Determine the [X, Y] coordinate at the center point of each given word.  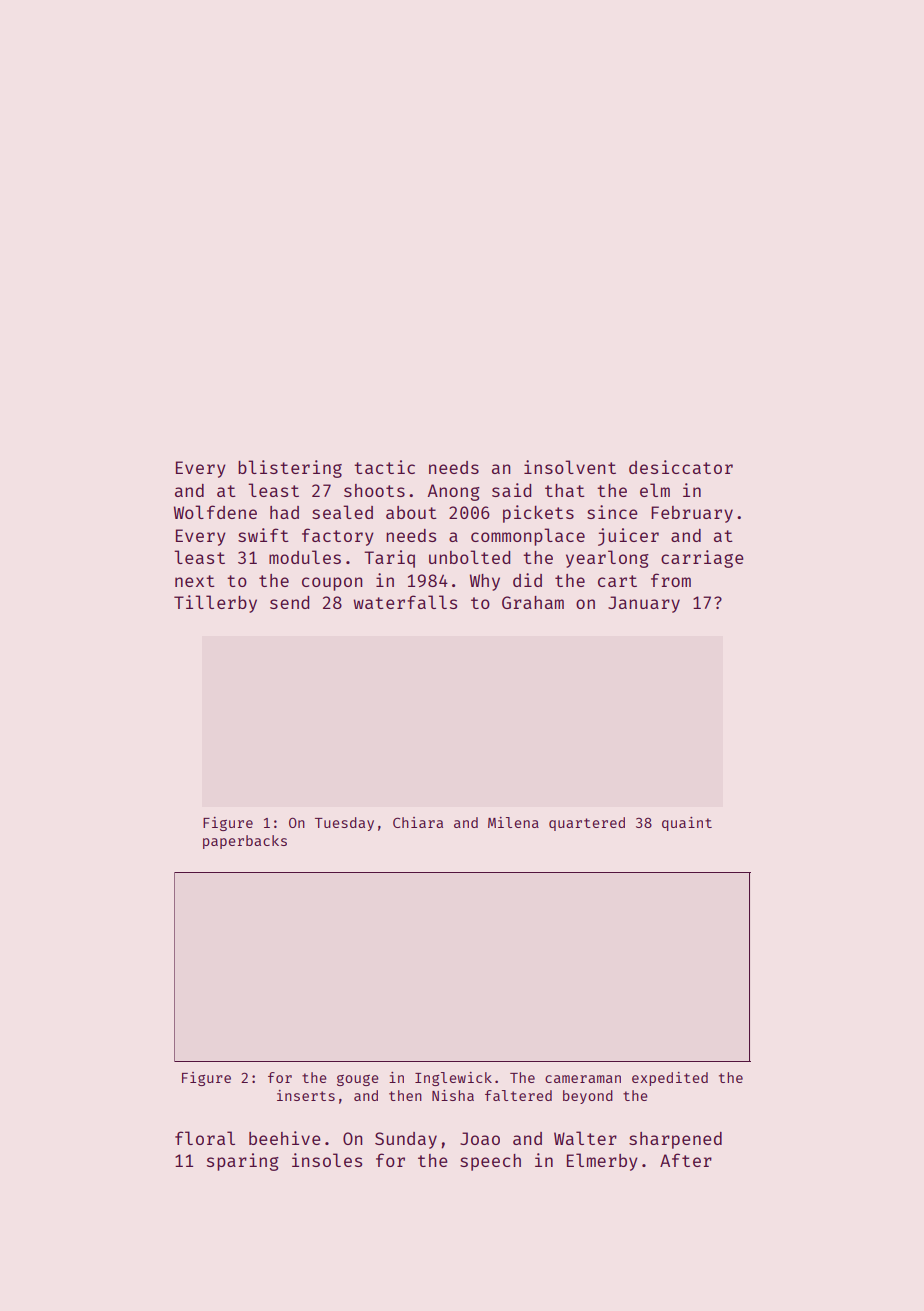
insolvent [570, 467]
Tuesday [344, 824]
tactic [384, 467]
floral [205, 1138]
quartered [587, 824]
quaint [687, 824]
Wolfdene [215, 512]
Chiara [418, 822]
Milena [513, 822]
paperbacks [245, 842]
